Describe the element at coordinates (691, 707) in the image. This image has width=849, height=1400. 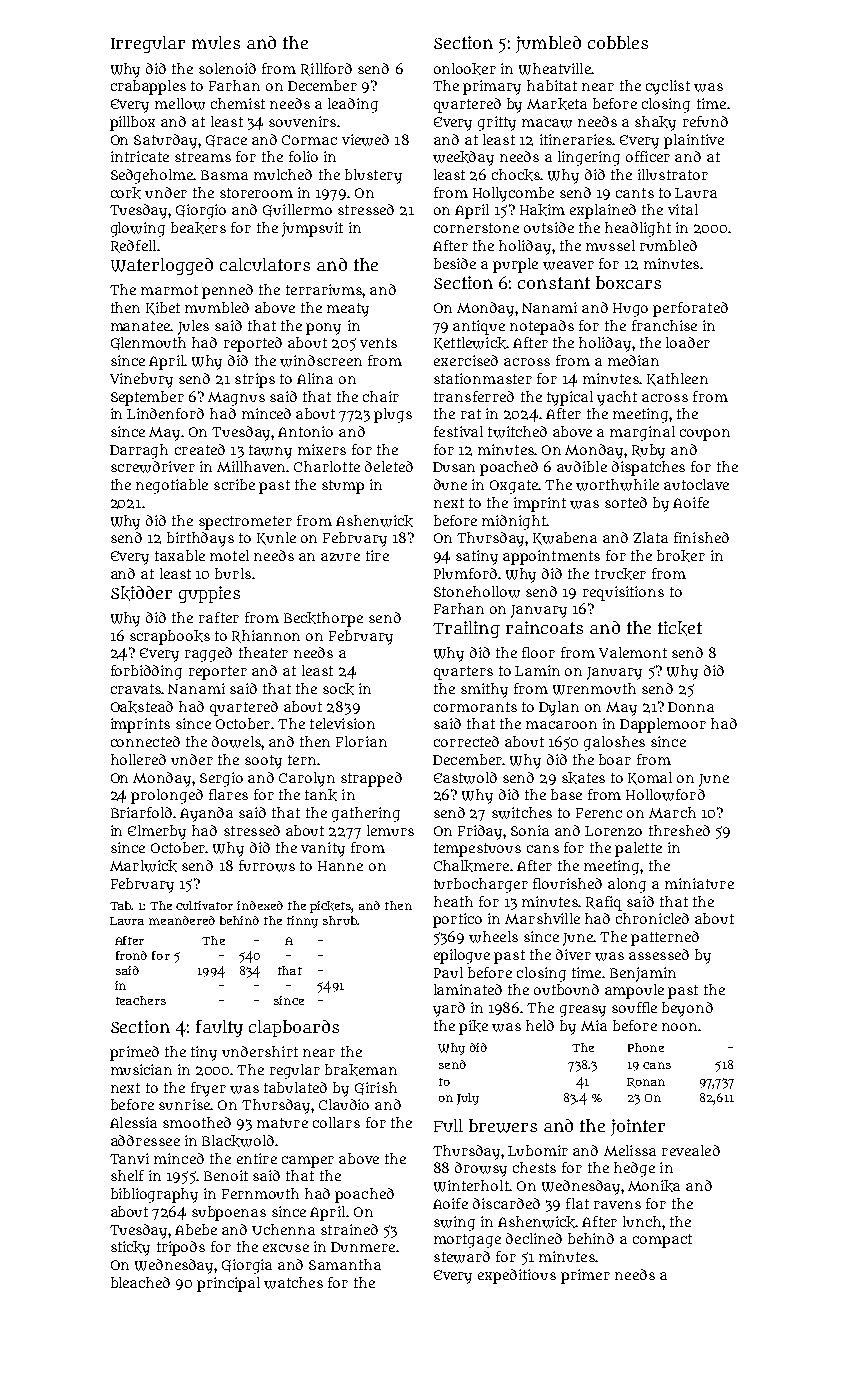
I see `Donna` at that location.
